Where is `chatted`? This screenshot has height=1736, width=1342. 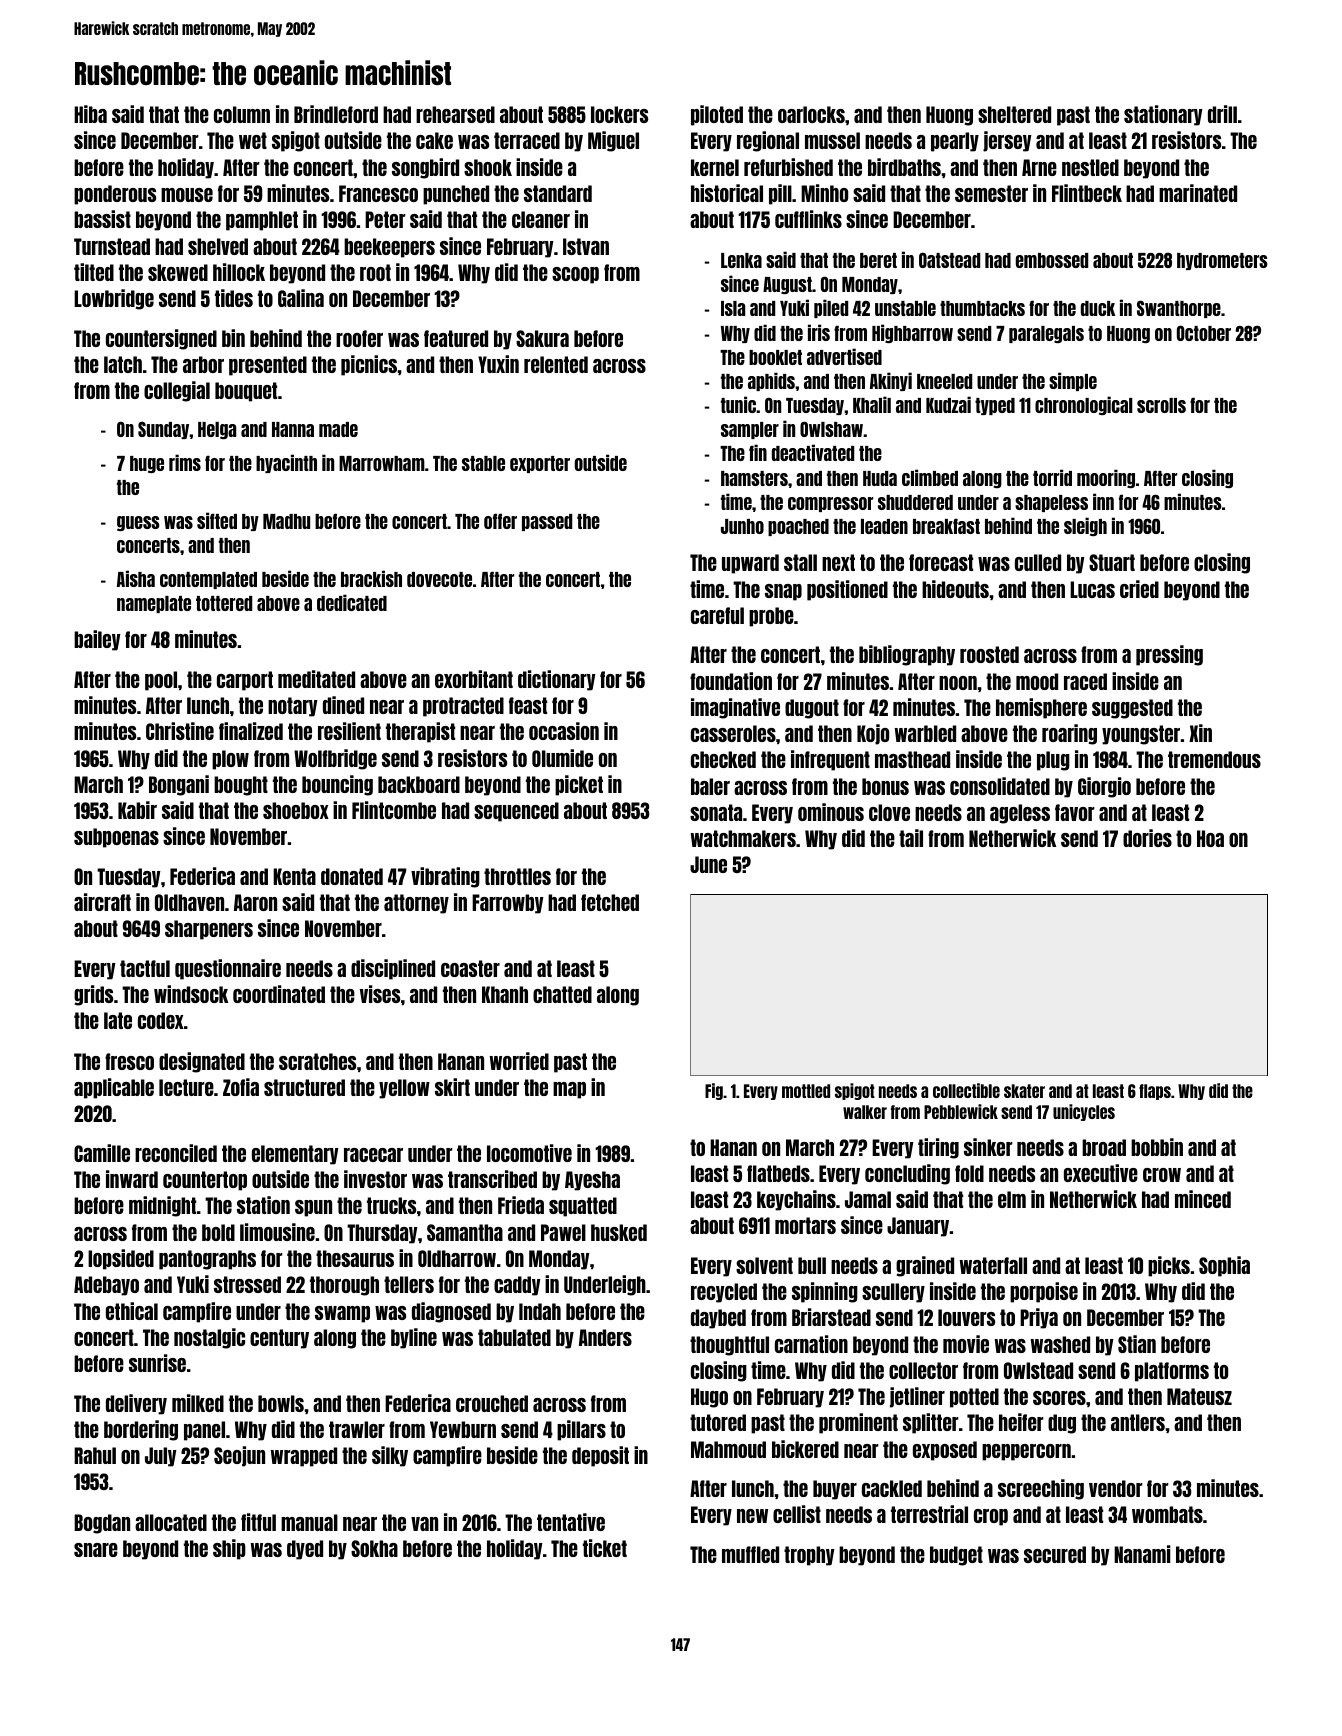
chatted is located at coordinates (562, 994).
